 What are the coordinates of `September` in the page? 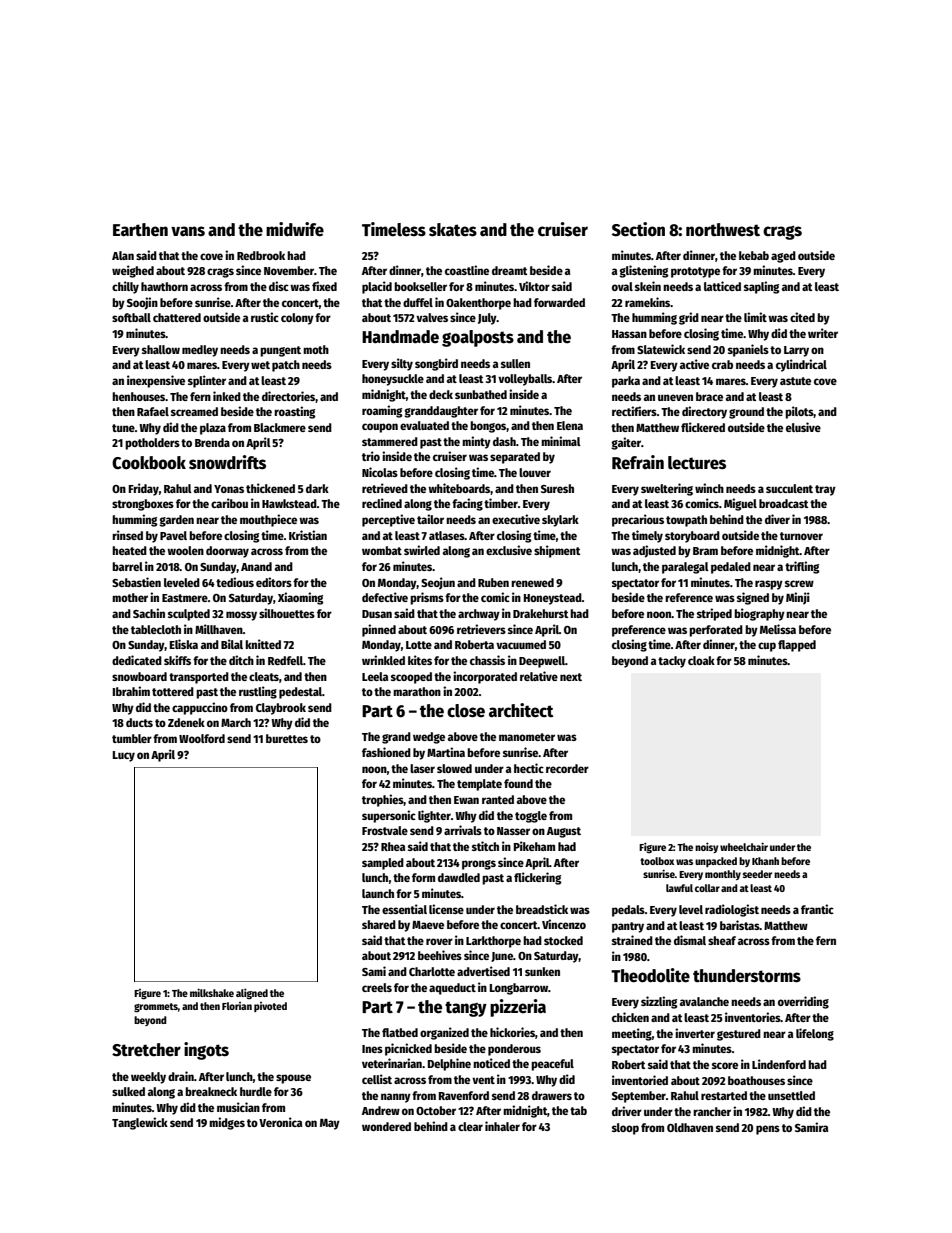 It's located at (639, 1097).
